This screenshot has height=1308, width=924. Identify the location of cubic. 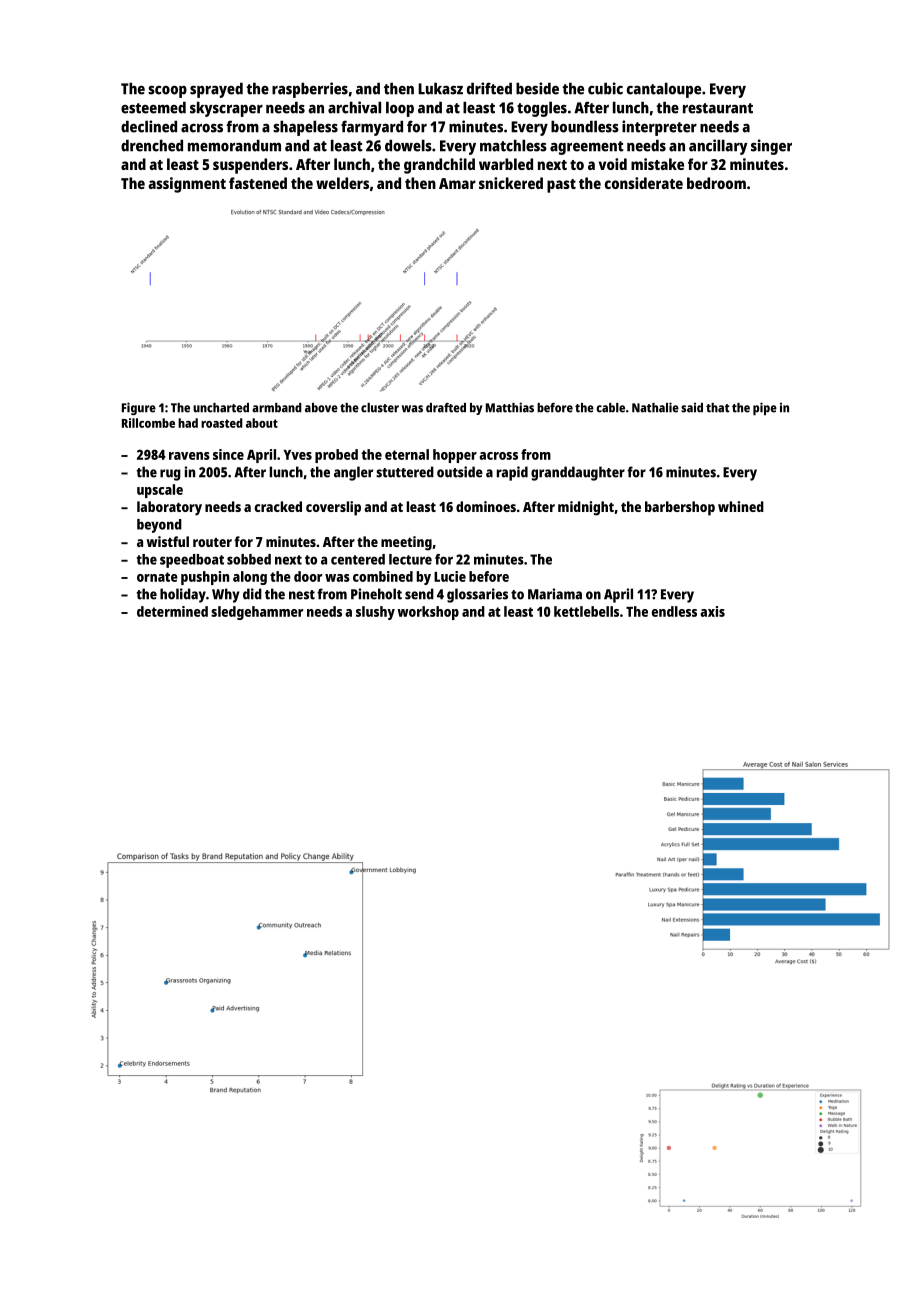
(605, 88).
